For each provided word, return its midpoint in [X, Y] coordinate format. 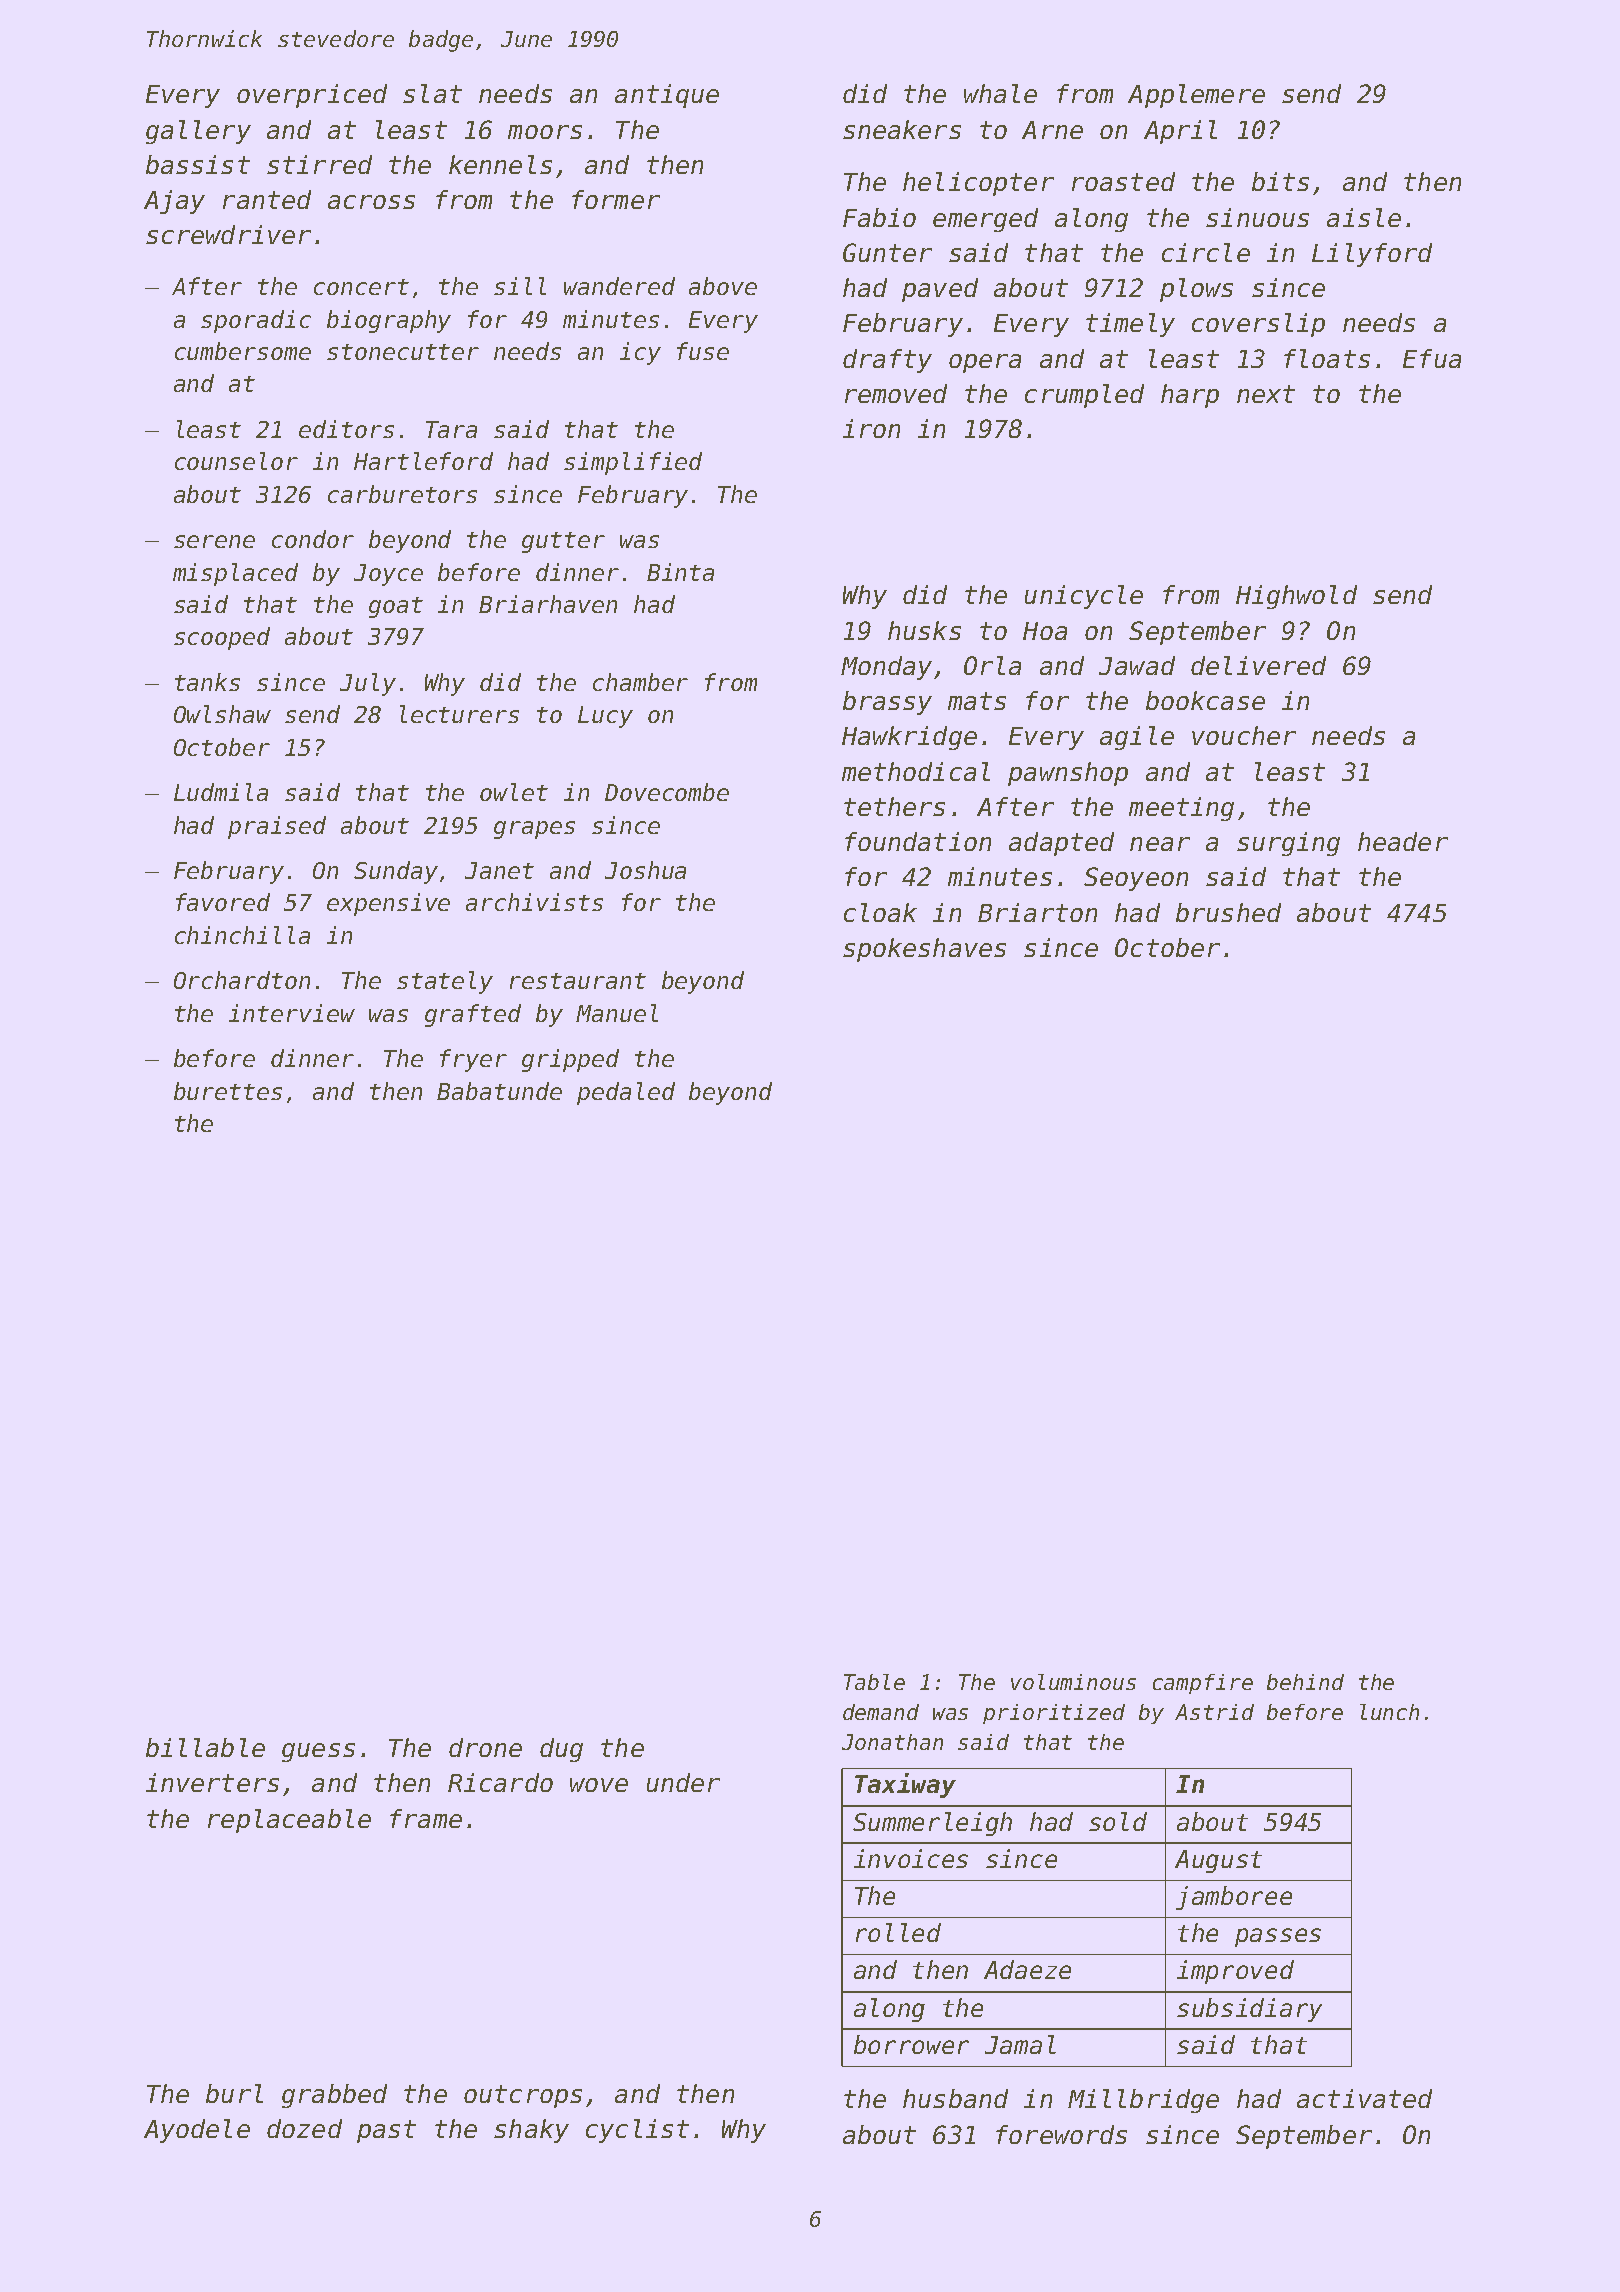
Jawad [1137, 665]
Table [874, 1682]
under [683, 1782]
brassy [887, 703]
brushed [1228, 912]
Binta [680, 572]
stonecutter [403, 352]
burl [234, 2093]
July [368, 684]
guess [318, 1752]
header [1403, 841]
